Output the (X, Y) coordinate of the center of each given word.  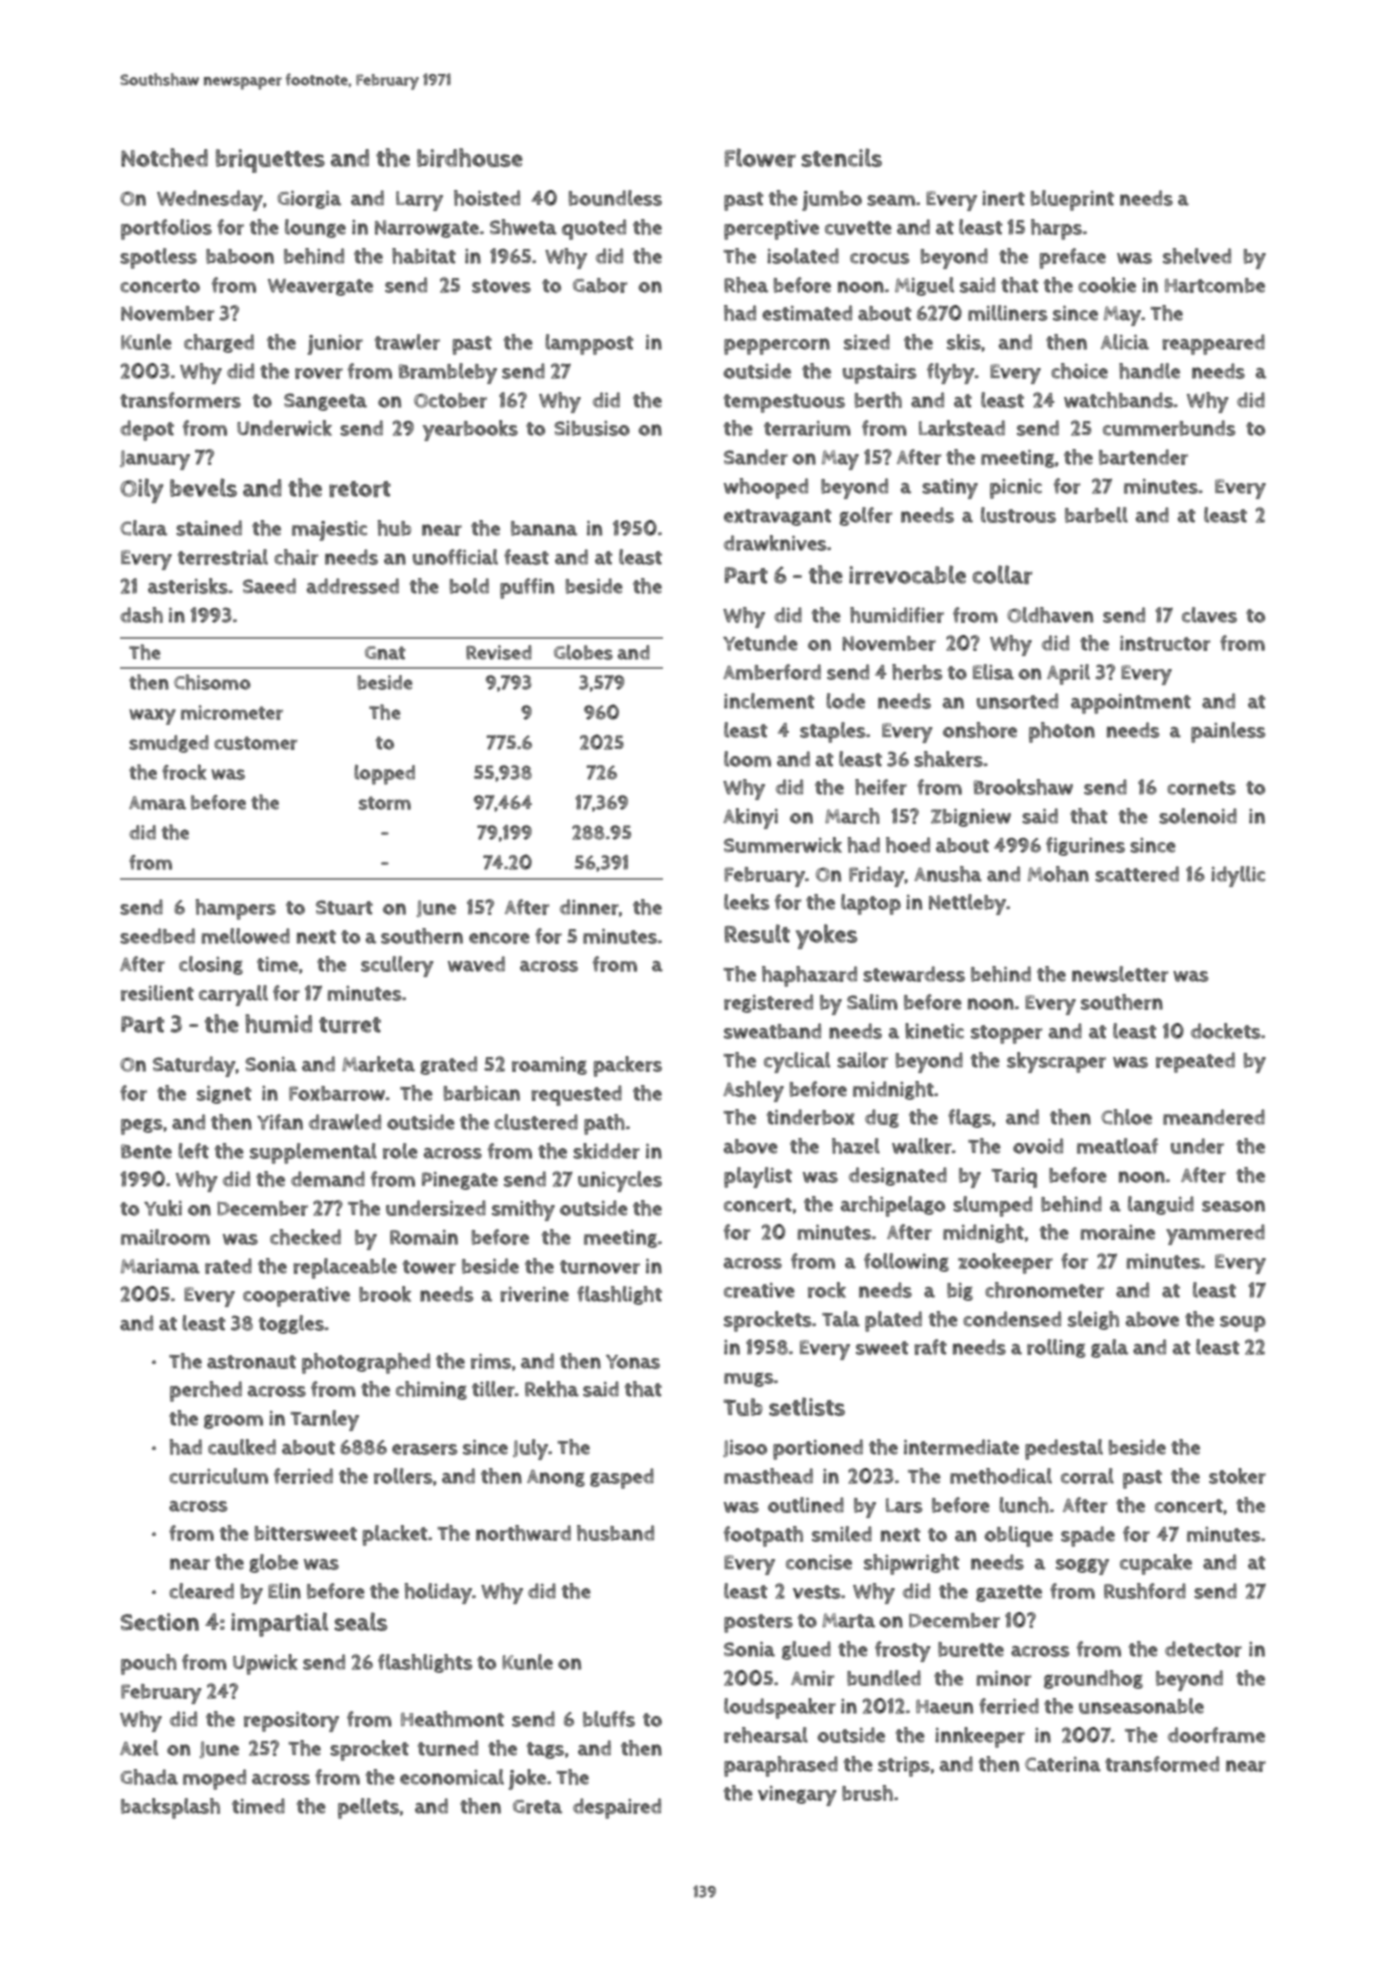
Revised (499, 652)
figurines (1085, 846)
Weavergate (320, 287)
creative (759, 1290)
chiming (431, 1390)
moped (214, 1779)
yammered (1215, 1234)
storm (385, 803)
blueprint (1072, 200)
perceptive (771, 230)
